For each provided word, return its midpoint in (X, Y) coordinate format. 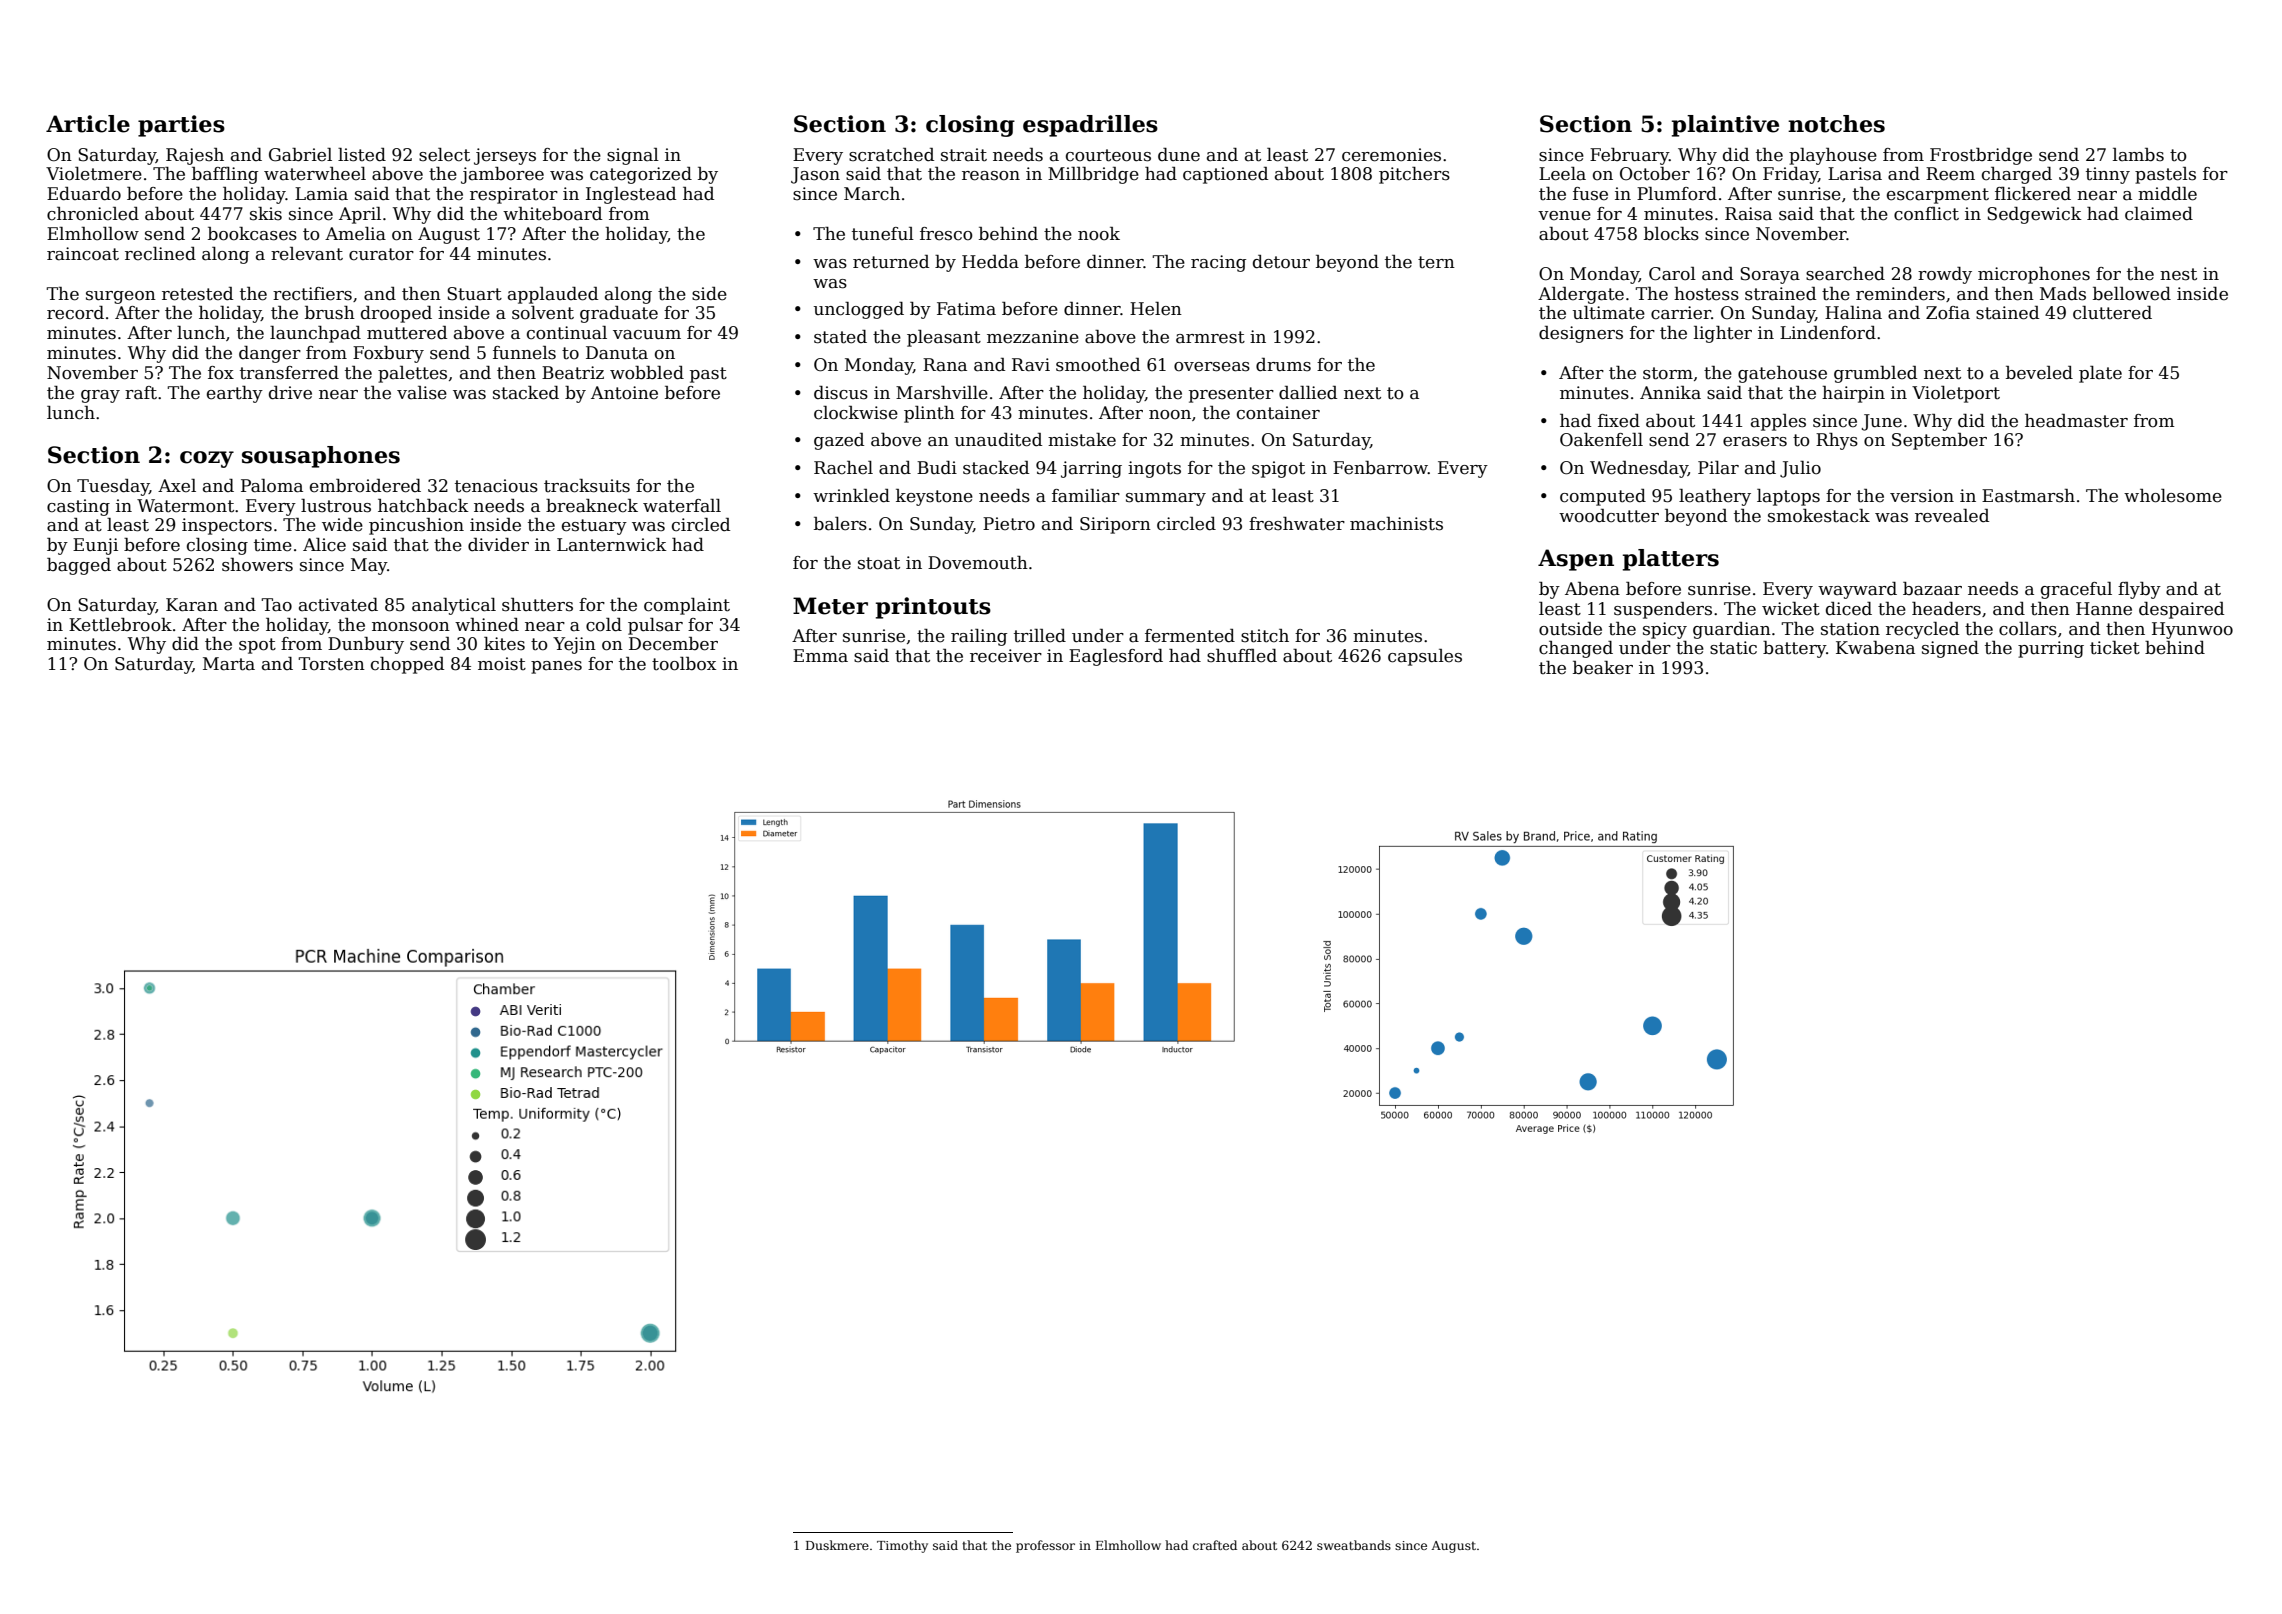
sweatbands (1354, 1545)
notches (1836, 124)
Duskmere (837, 1545)
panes (556, 667)
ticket (2115, 648)
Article (88, 124)
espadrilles (1090, 126)
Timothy (902, 1546)
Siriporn (1115, 525)
